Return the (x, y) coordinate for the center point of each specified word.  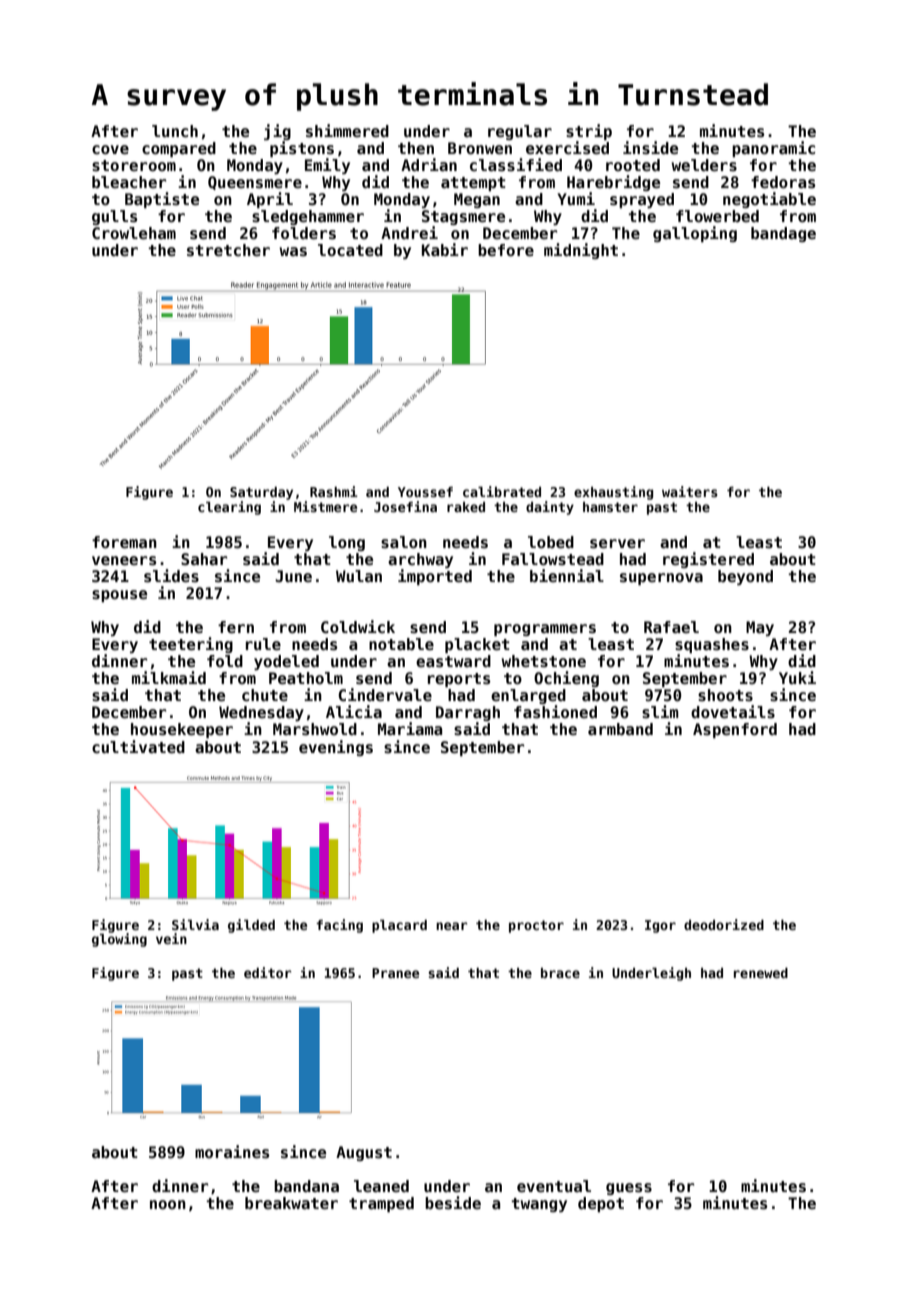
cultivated (138, 746)
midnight (581, 251)
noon (168, 1204)
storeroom (134, 165)
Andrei (409, 232)
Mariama (410, 728)
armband (620, 729)
